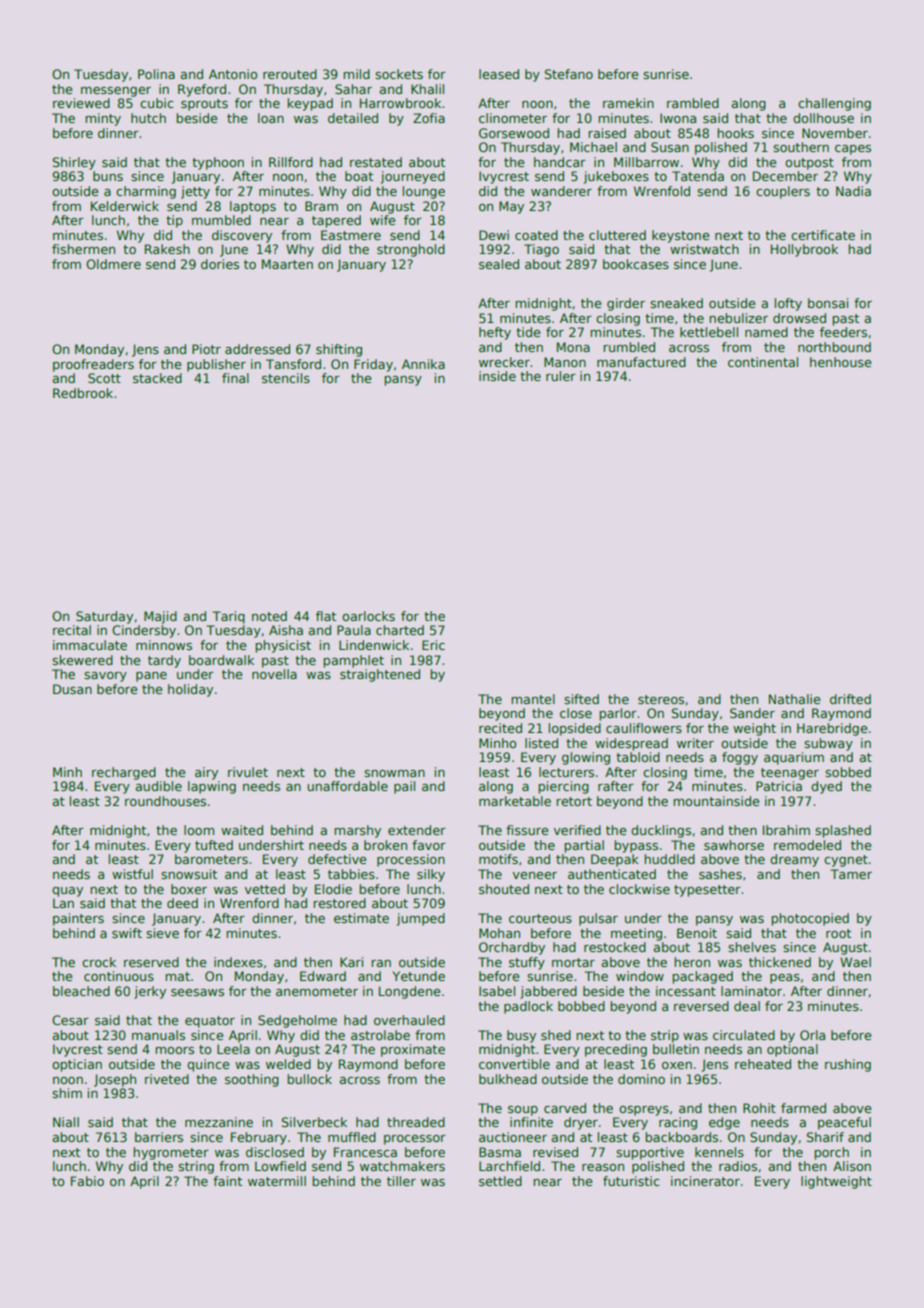 The height and width of the screenshot is (1308, 924). I want to click on estimate, so click(361, 918).
